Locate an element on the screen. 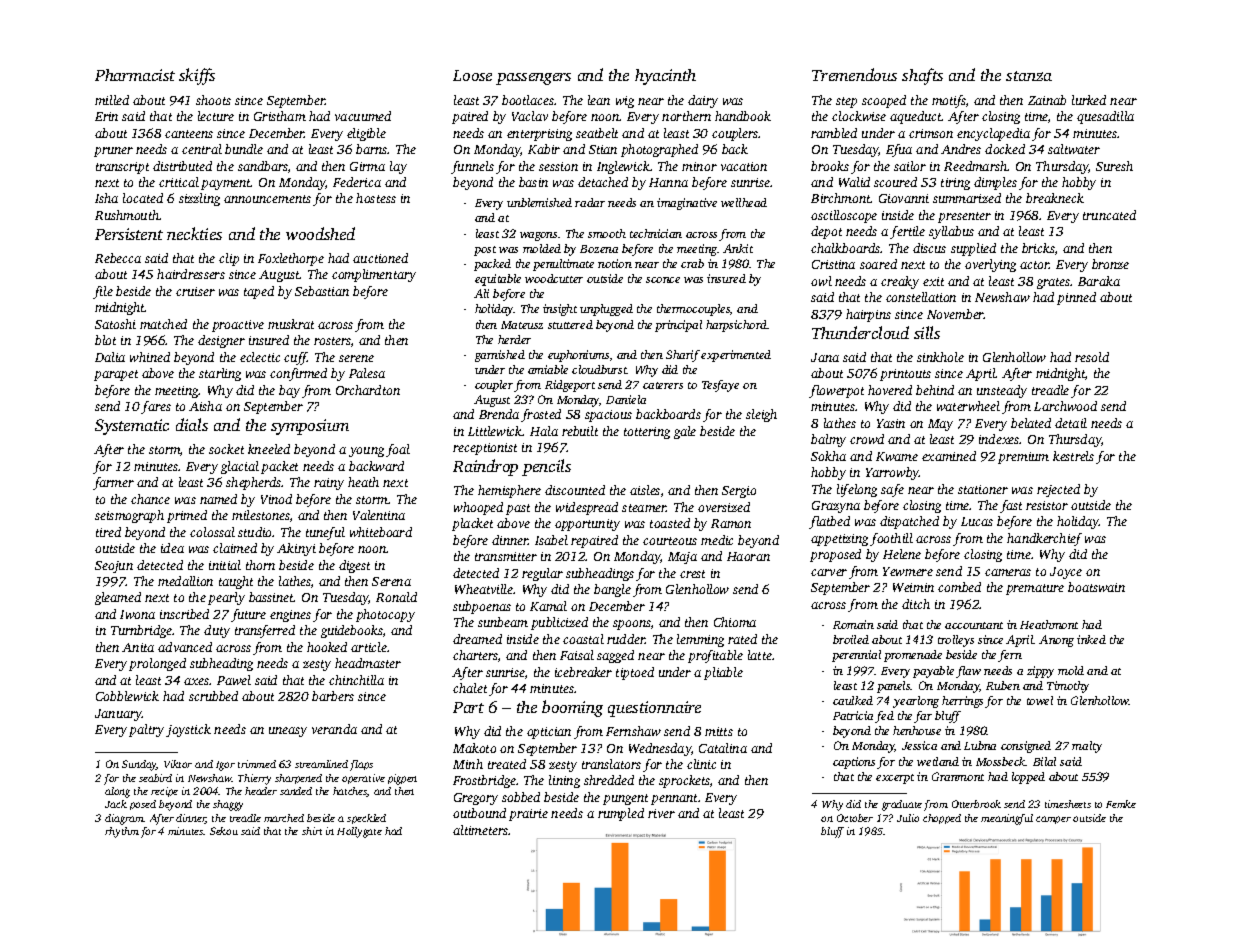 The image size is (1233, 952). malty is located at coordinates (1087, 747).
